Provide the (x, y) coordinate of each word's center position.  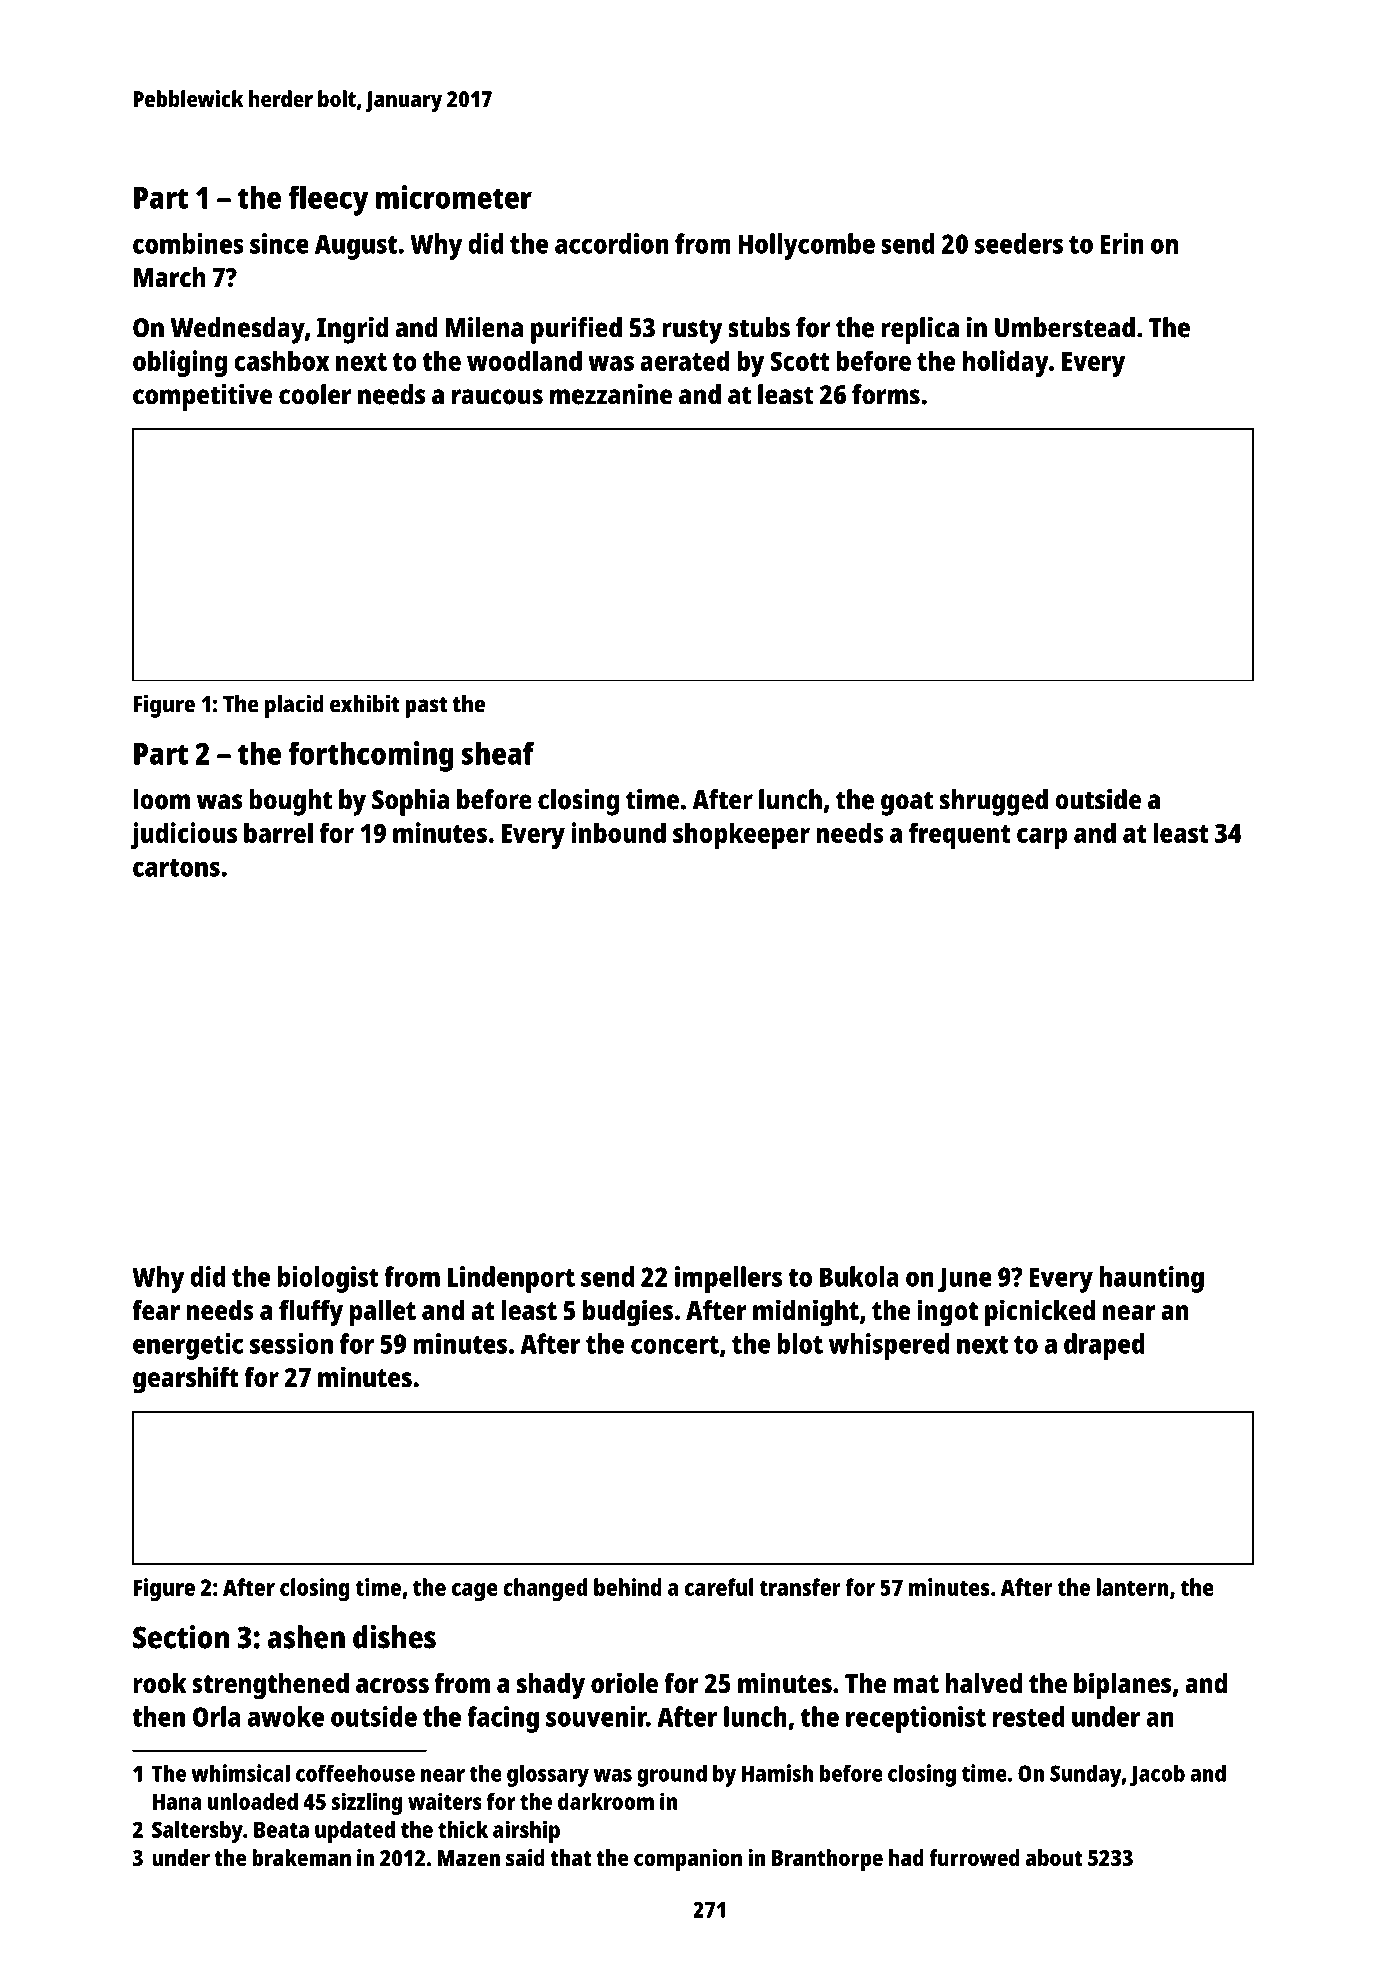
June (965, 1280)
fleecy (328, 200)
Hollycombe (806, 246)
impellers (728, 1279)
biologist (328, 1279)
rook (160, 1683)
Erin (1122, 243)
